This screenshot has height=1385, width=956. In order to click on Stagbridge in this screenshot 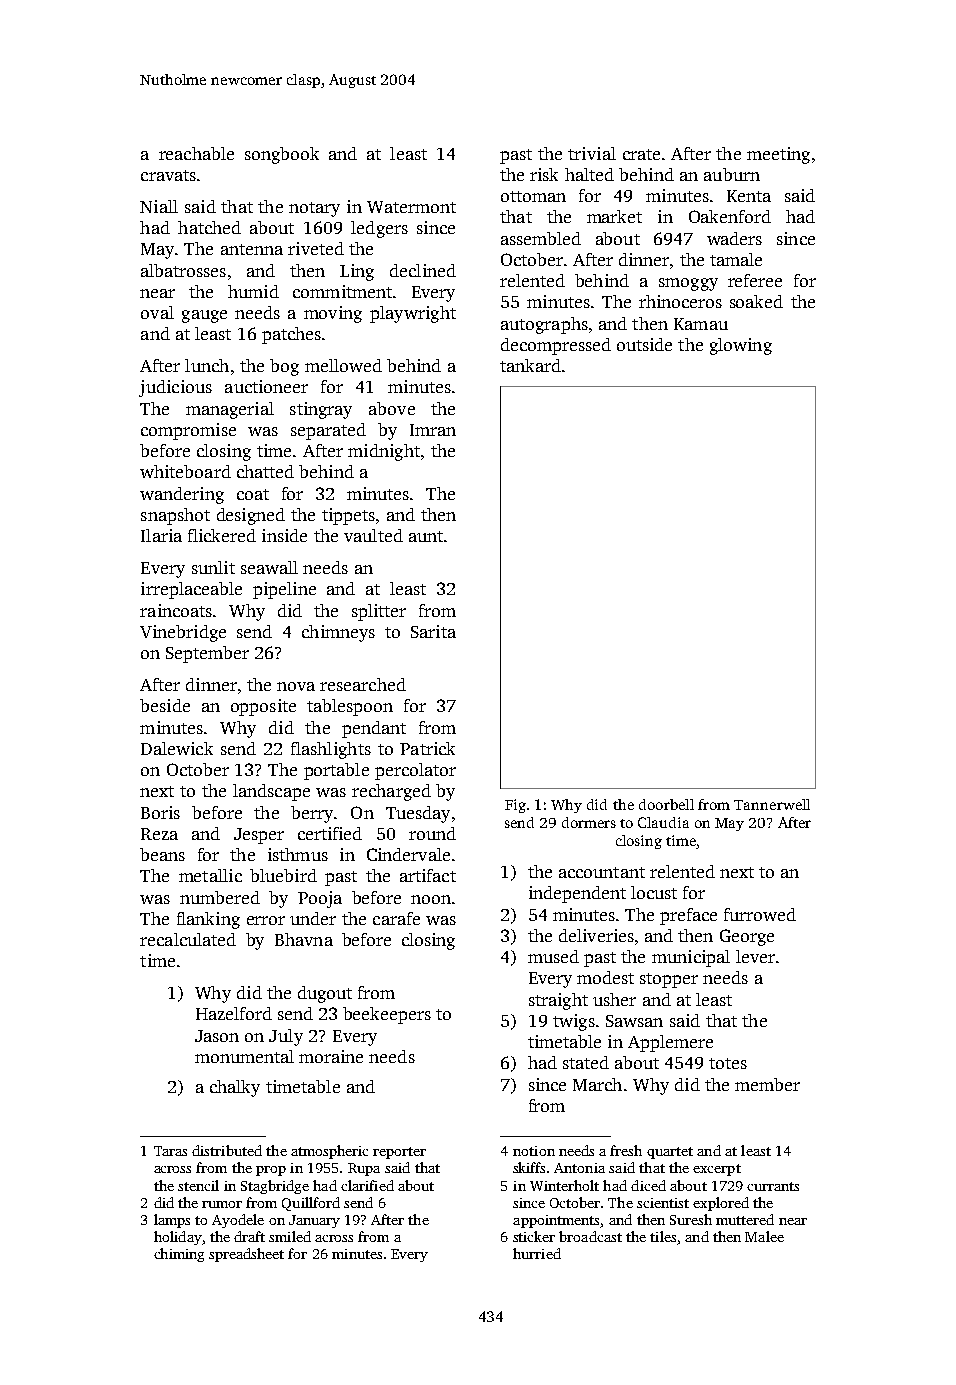, I will do `click(275, 1187)`.
